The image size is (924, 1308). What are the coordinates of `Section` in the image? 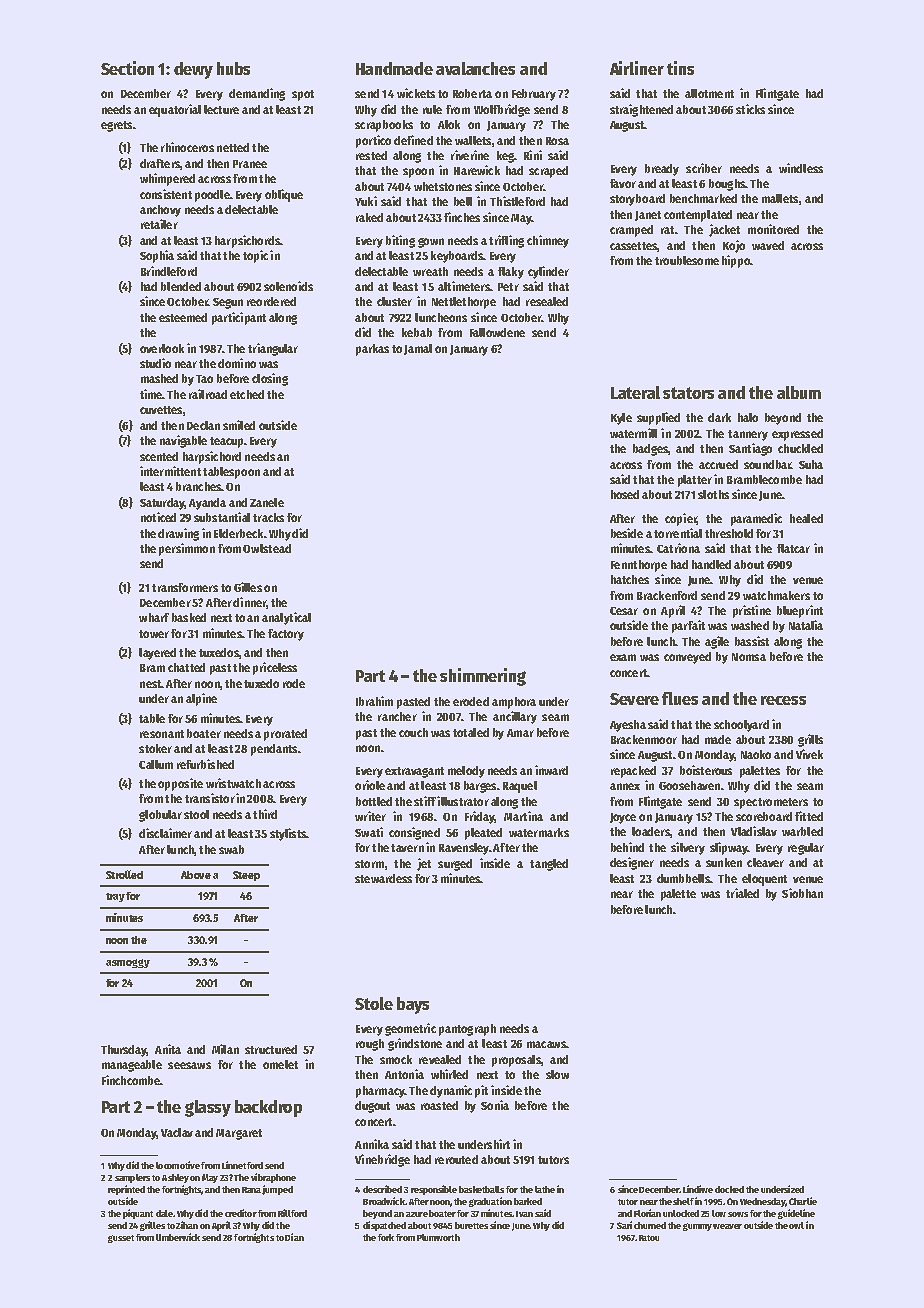 It's located at (127, 68).
